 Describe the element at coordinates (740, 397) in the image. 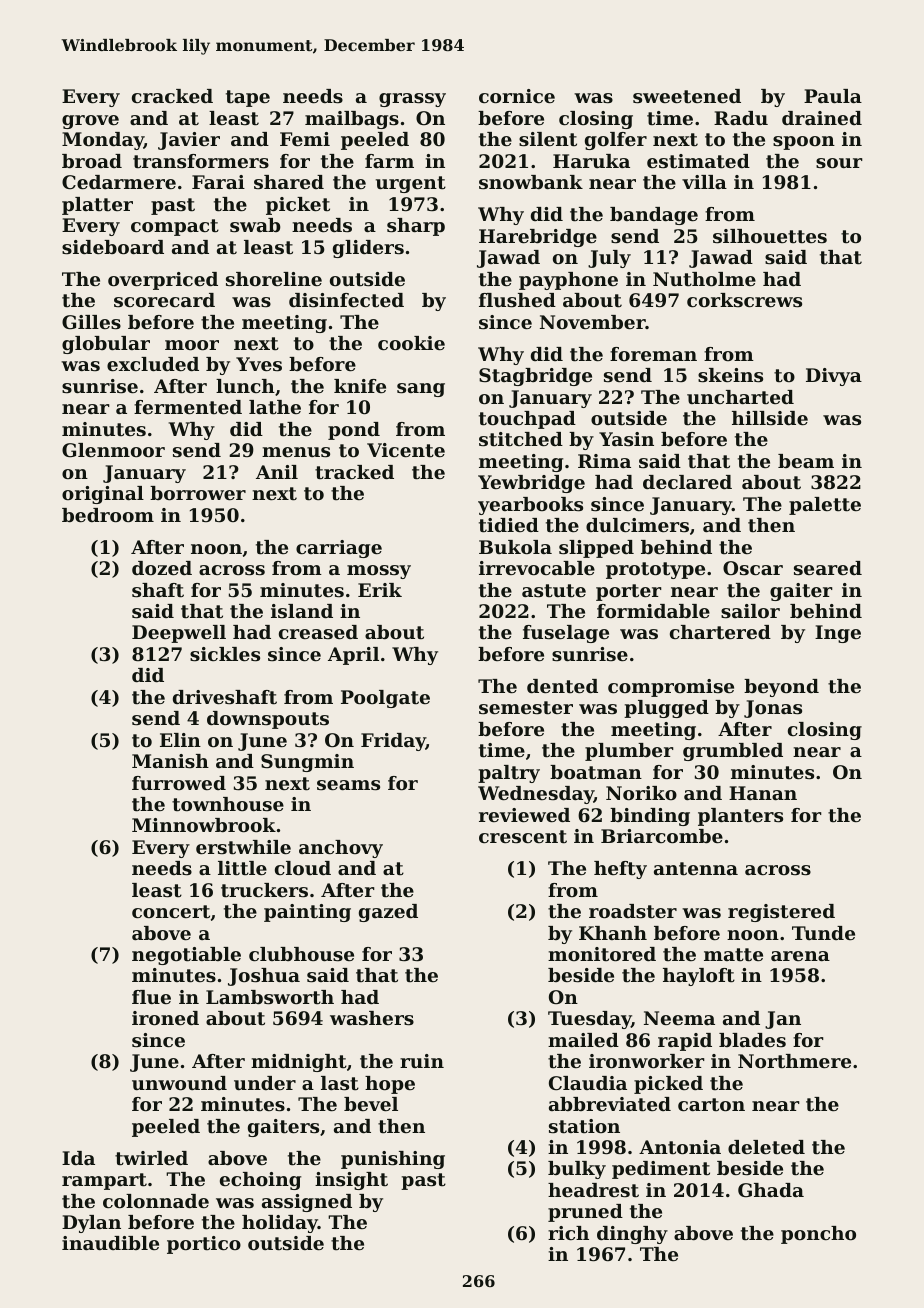

I see `uncharted` at that location.
